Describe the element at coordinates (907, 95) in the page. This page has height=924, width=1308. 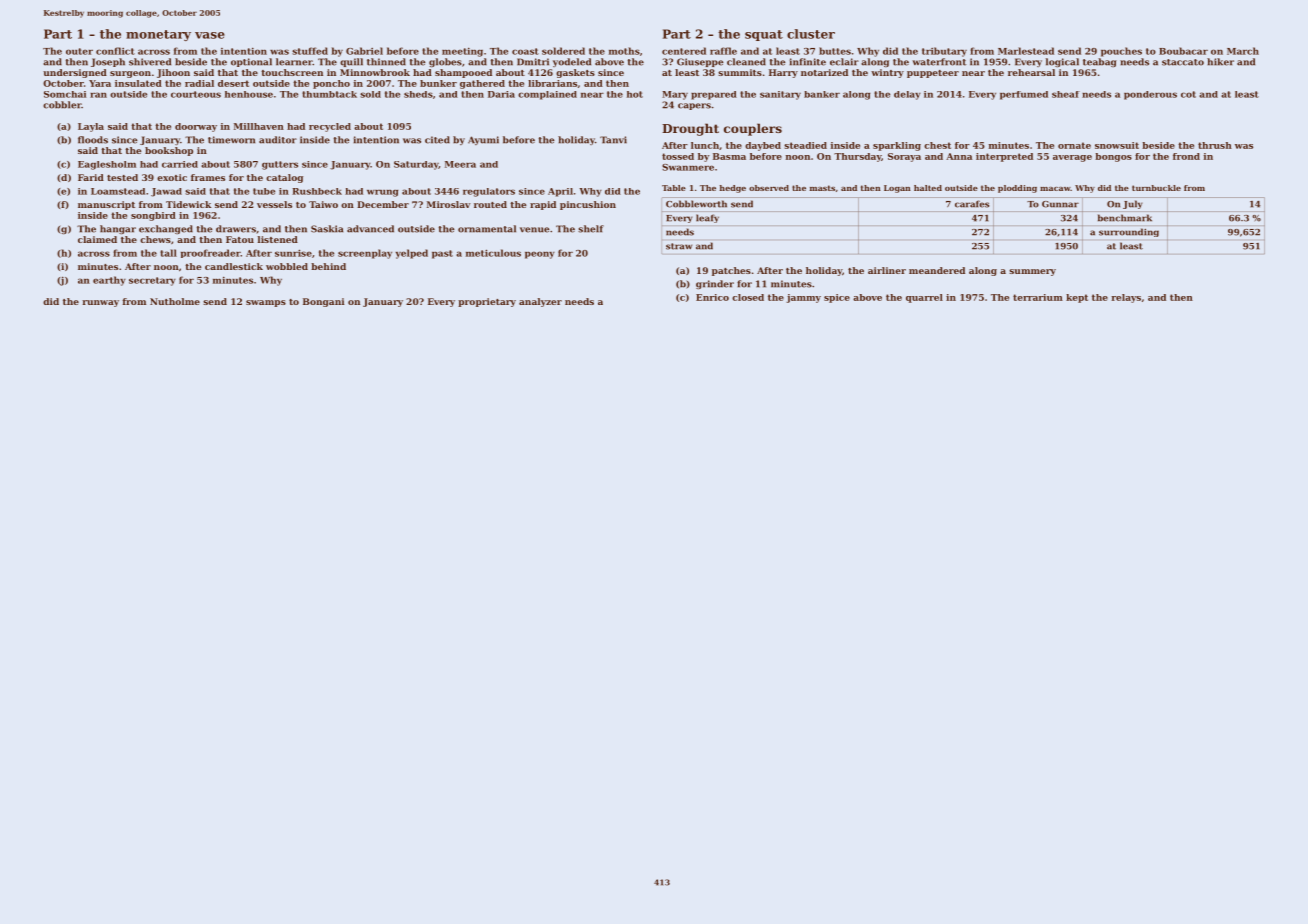
I see `delay` at that location.
